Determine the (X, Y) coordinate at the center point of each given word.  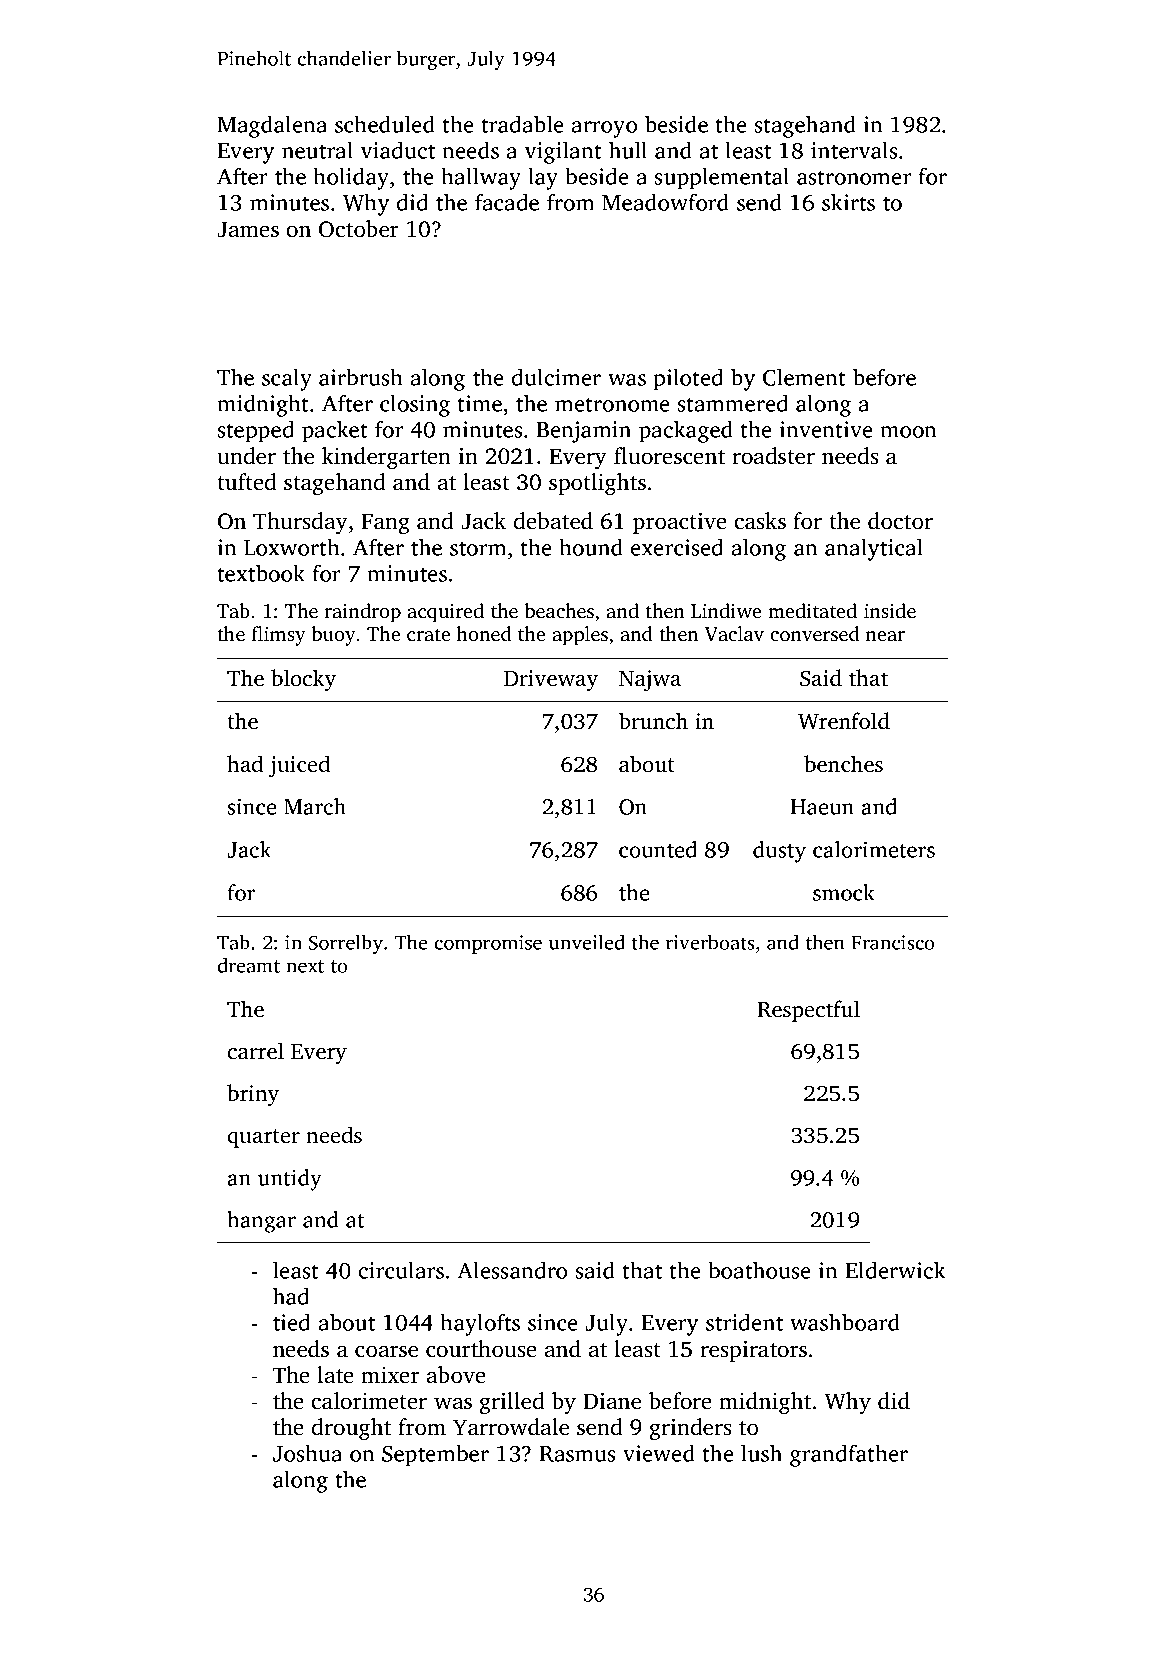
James (248, 229)
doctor (900, 521)
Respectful (808, 1011)
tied (291, 1322)
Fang (385, 523)
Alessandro (512, 1270)
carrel (256, 1051)
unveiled (587, 942)
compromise (488, 944)
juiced (299, 766)
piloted (688, 379)
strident (744, 1322)
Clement (804, 377)
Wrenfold (844, 721)
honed (484, 633)
